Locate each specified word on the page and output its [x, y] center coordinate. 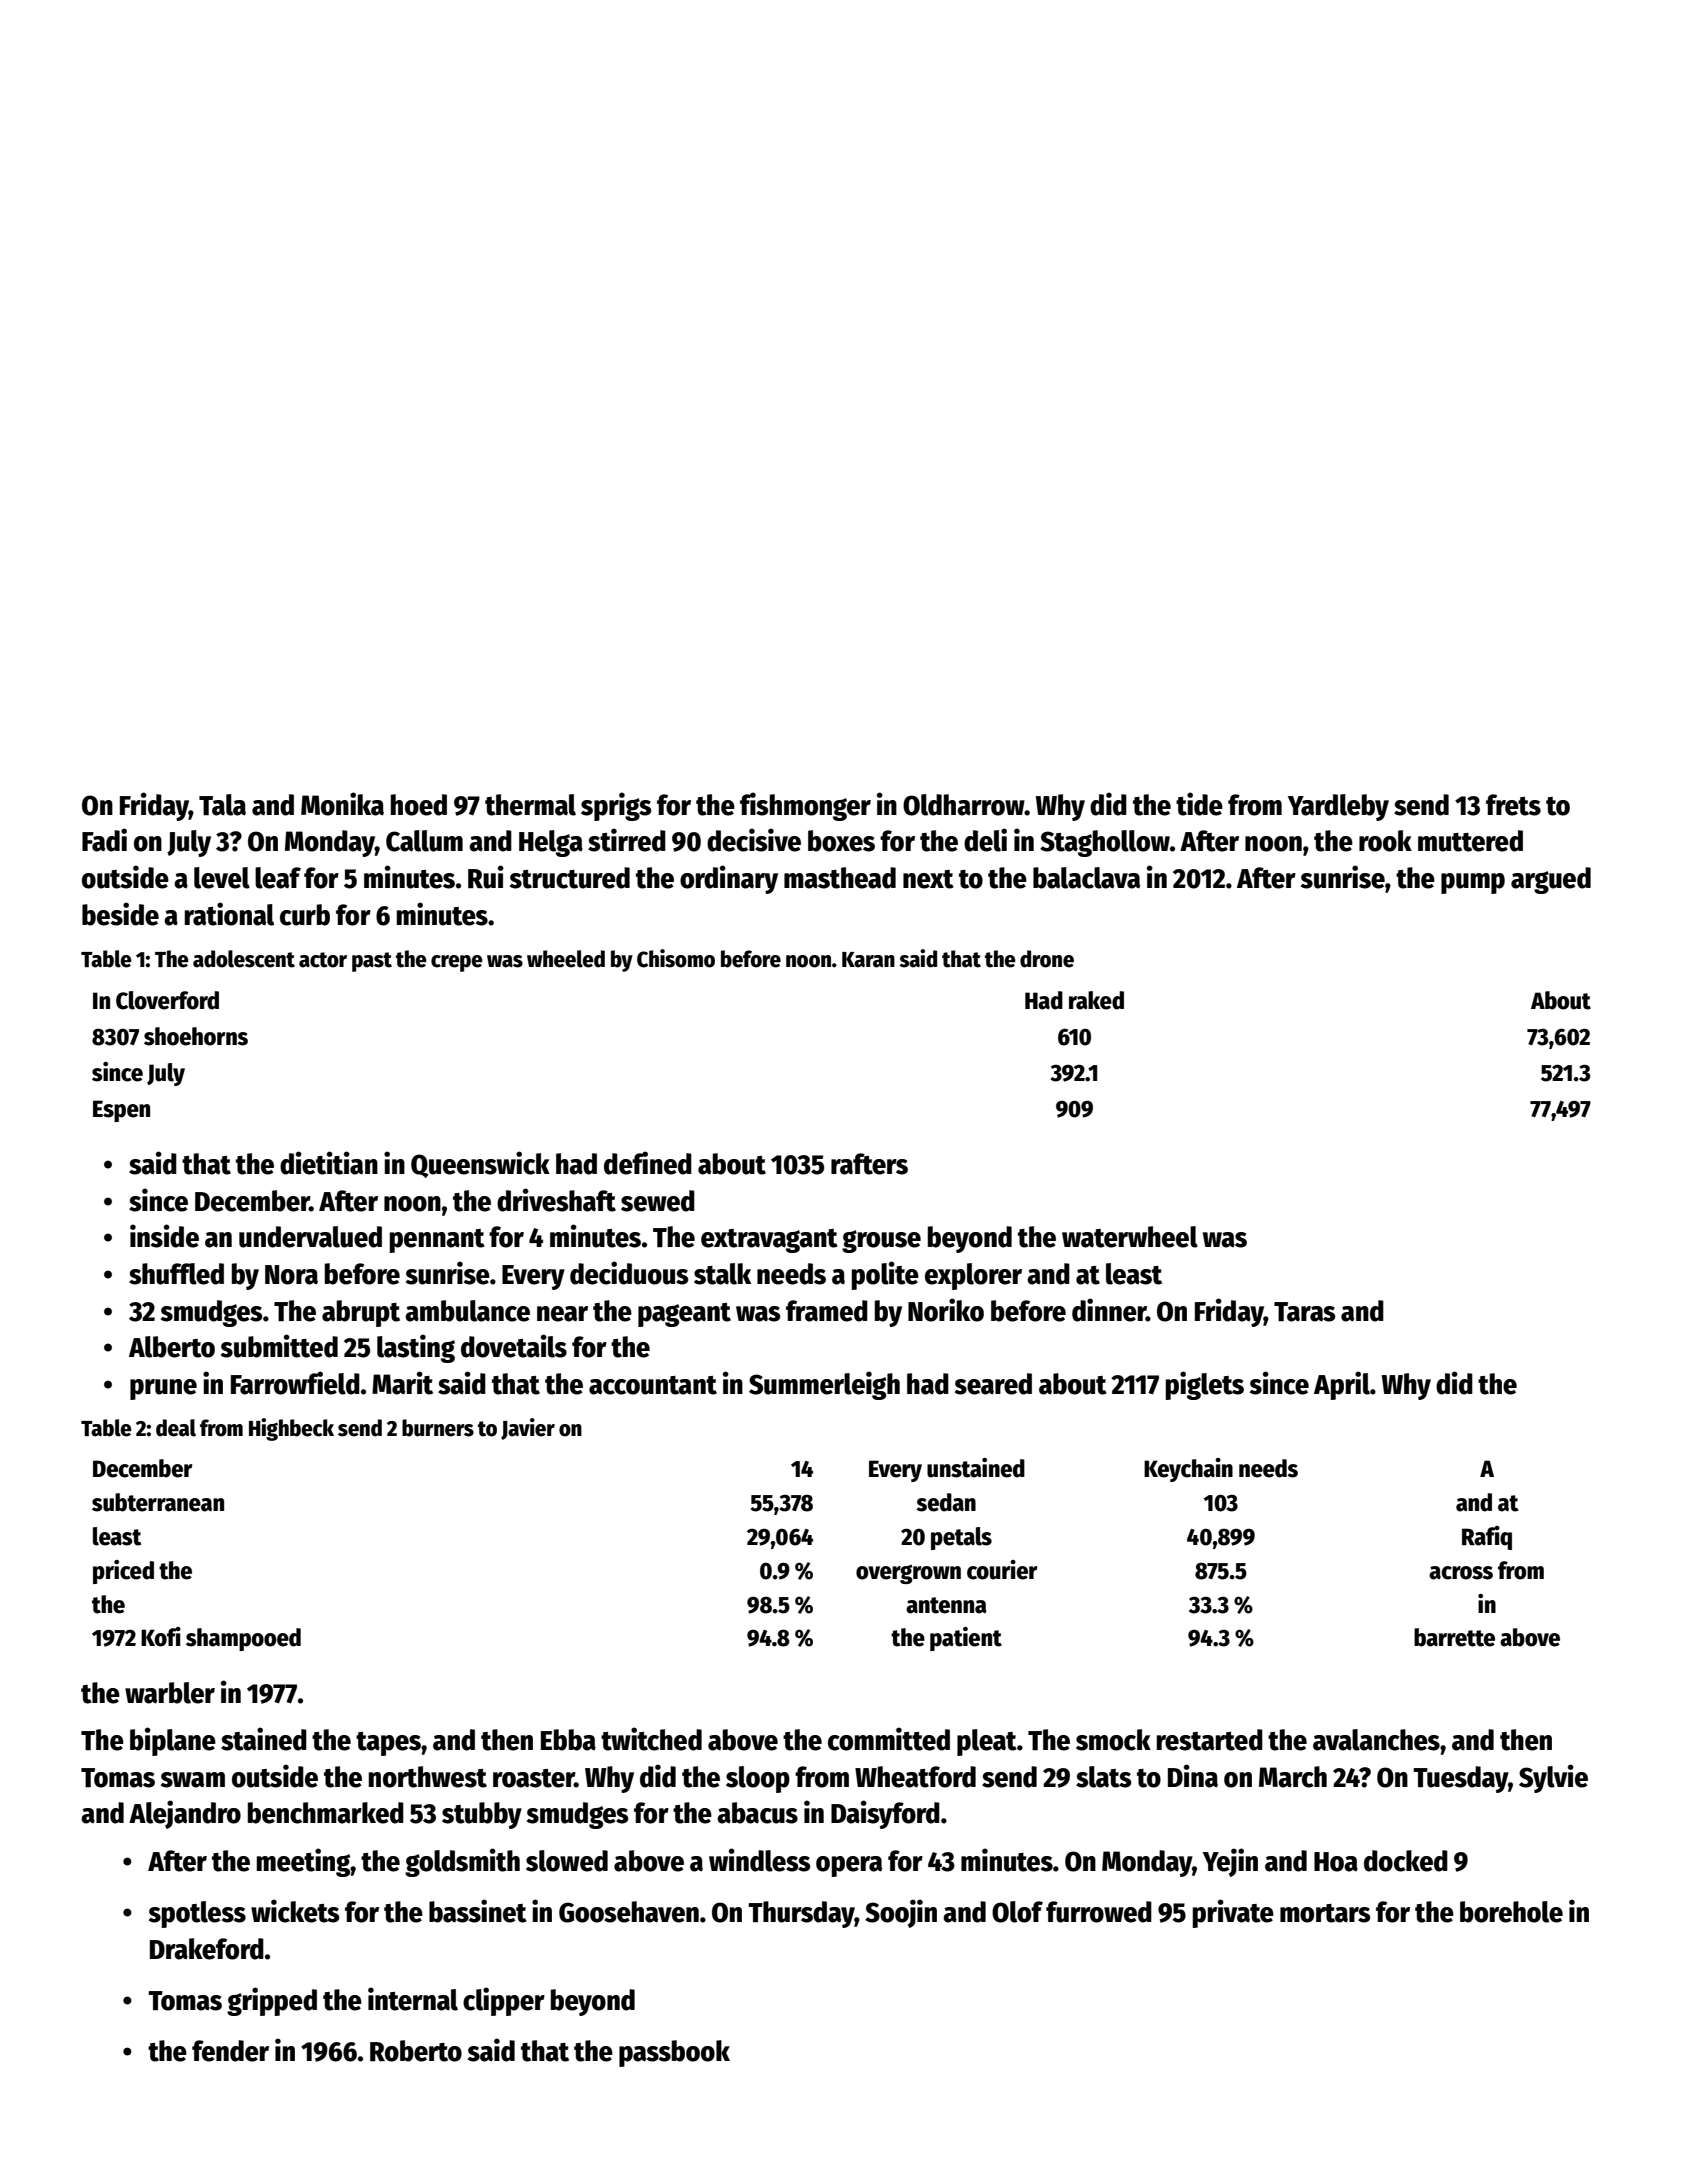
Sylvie [1553, 1778]
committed [889, 1739]
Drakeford [207, 1949]
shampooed [243, 1639]
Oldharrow [964, 805]
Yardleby [1338, 807]
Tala [222, 805]
